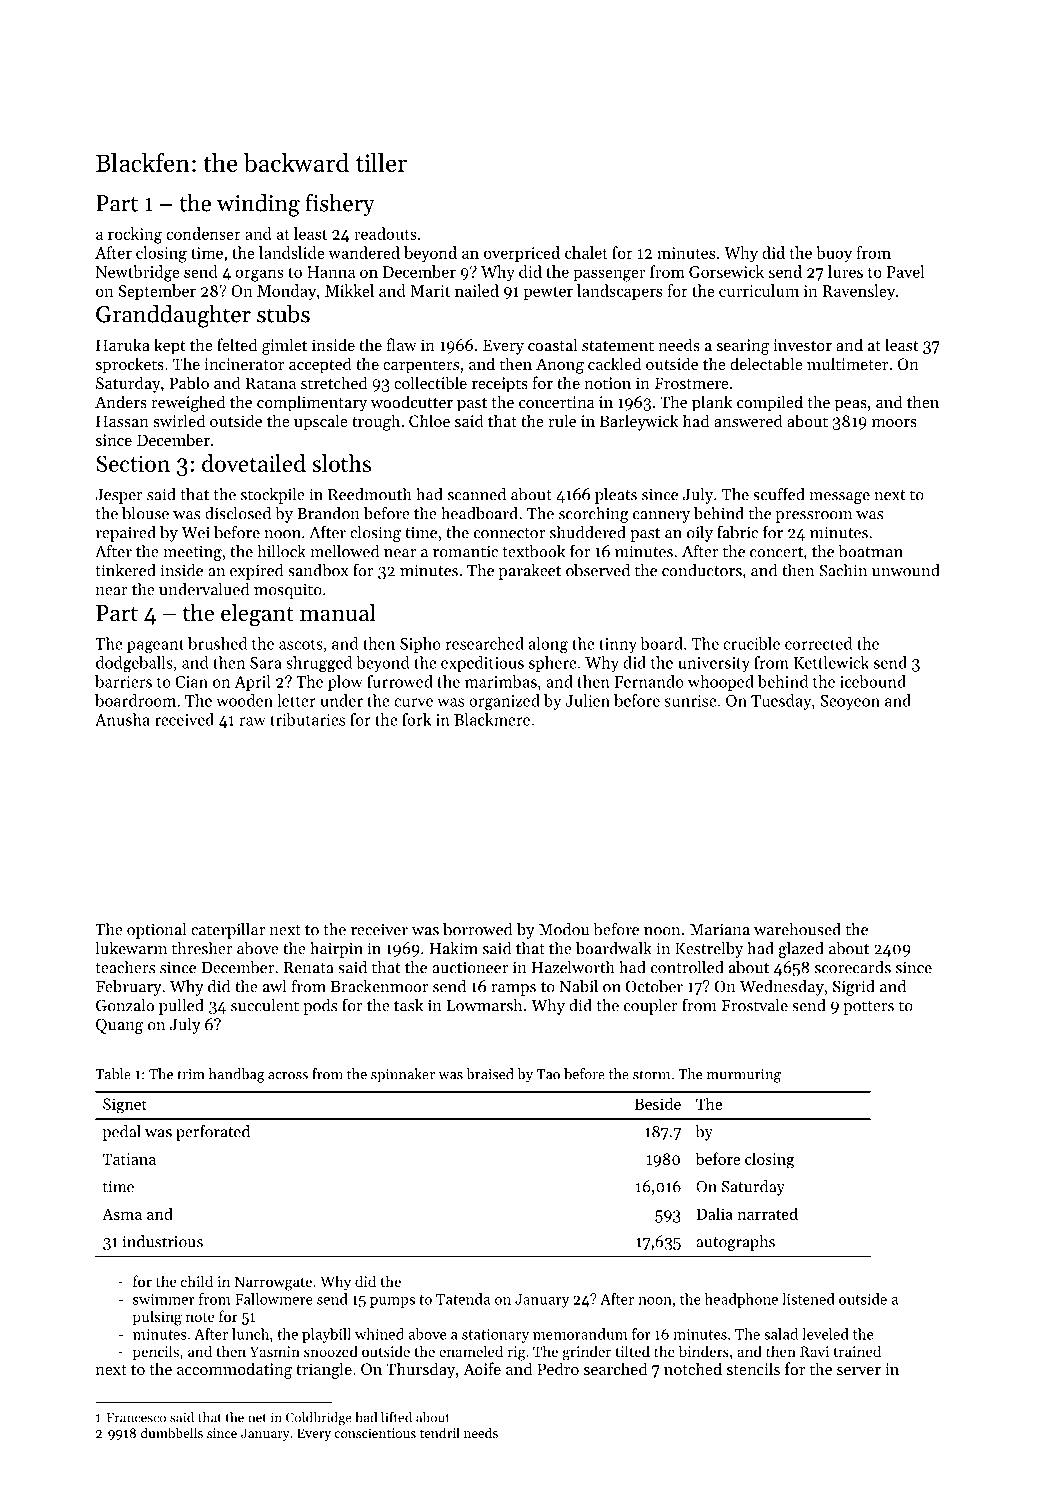  Describe the element at coordinates (558, 1368) in the screenshot. I see `Pedro` at that location.
